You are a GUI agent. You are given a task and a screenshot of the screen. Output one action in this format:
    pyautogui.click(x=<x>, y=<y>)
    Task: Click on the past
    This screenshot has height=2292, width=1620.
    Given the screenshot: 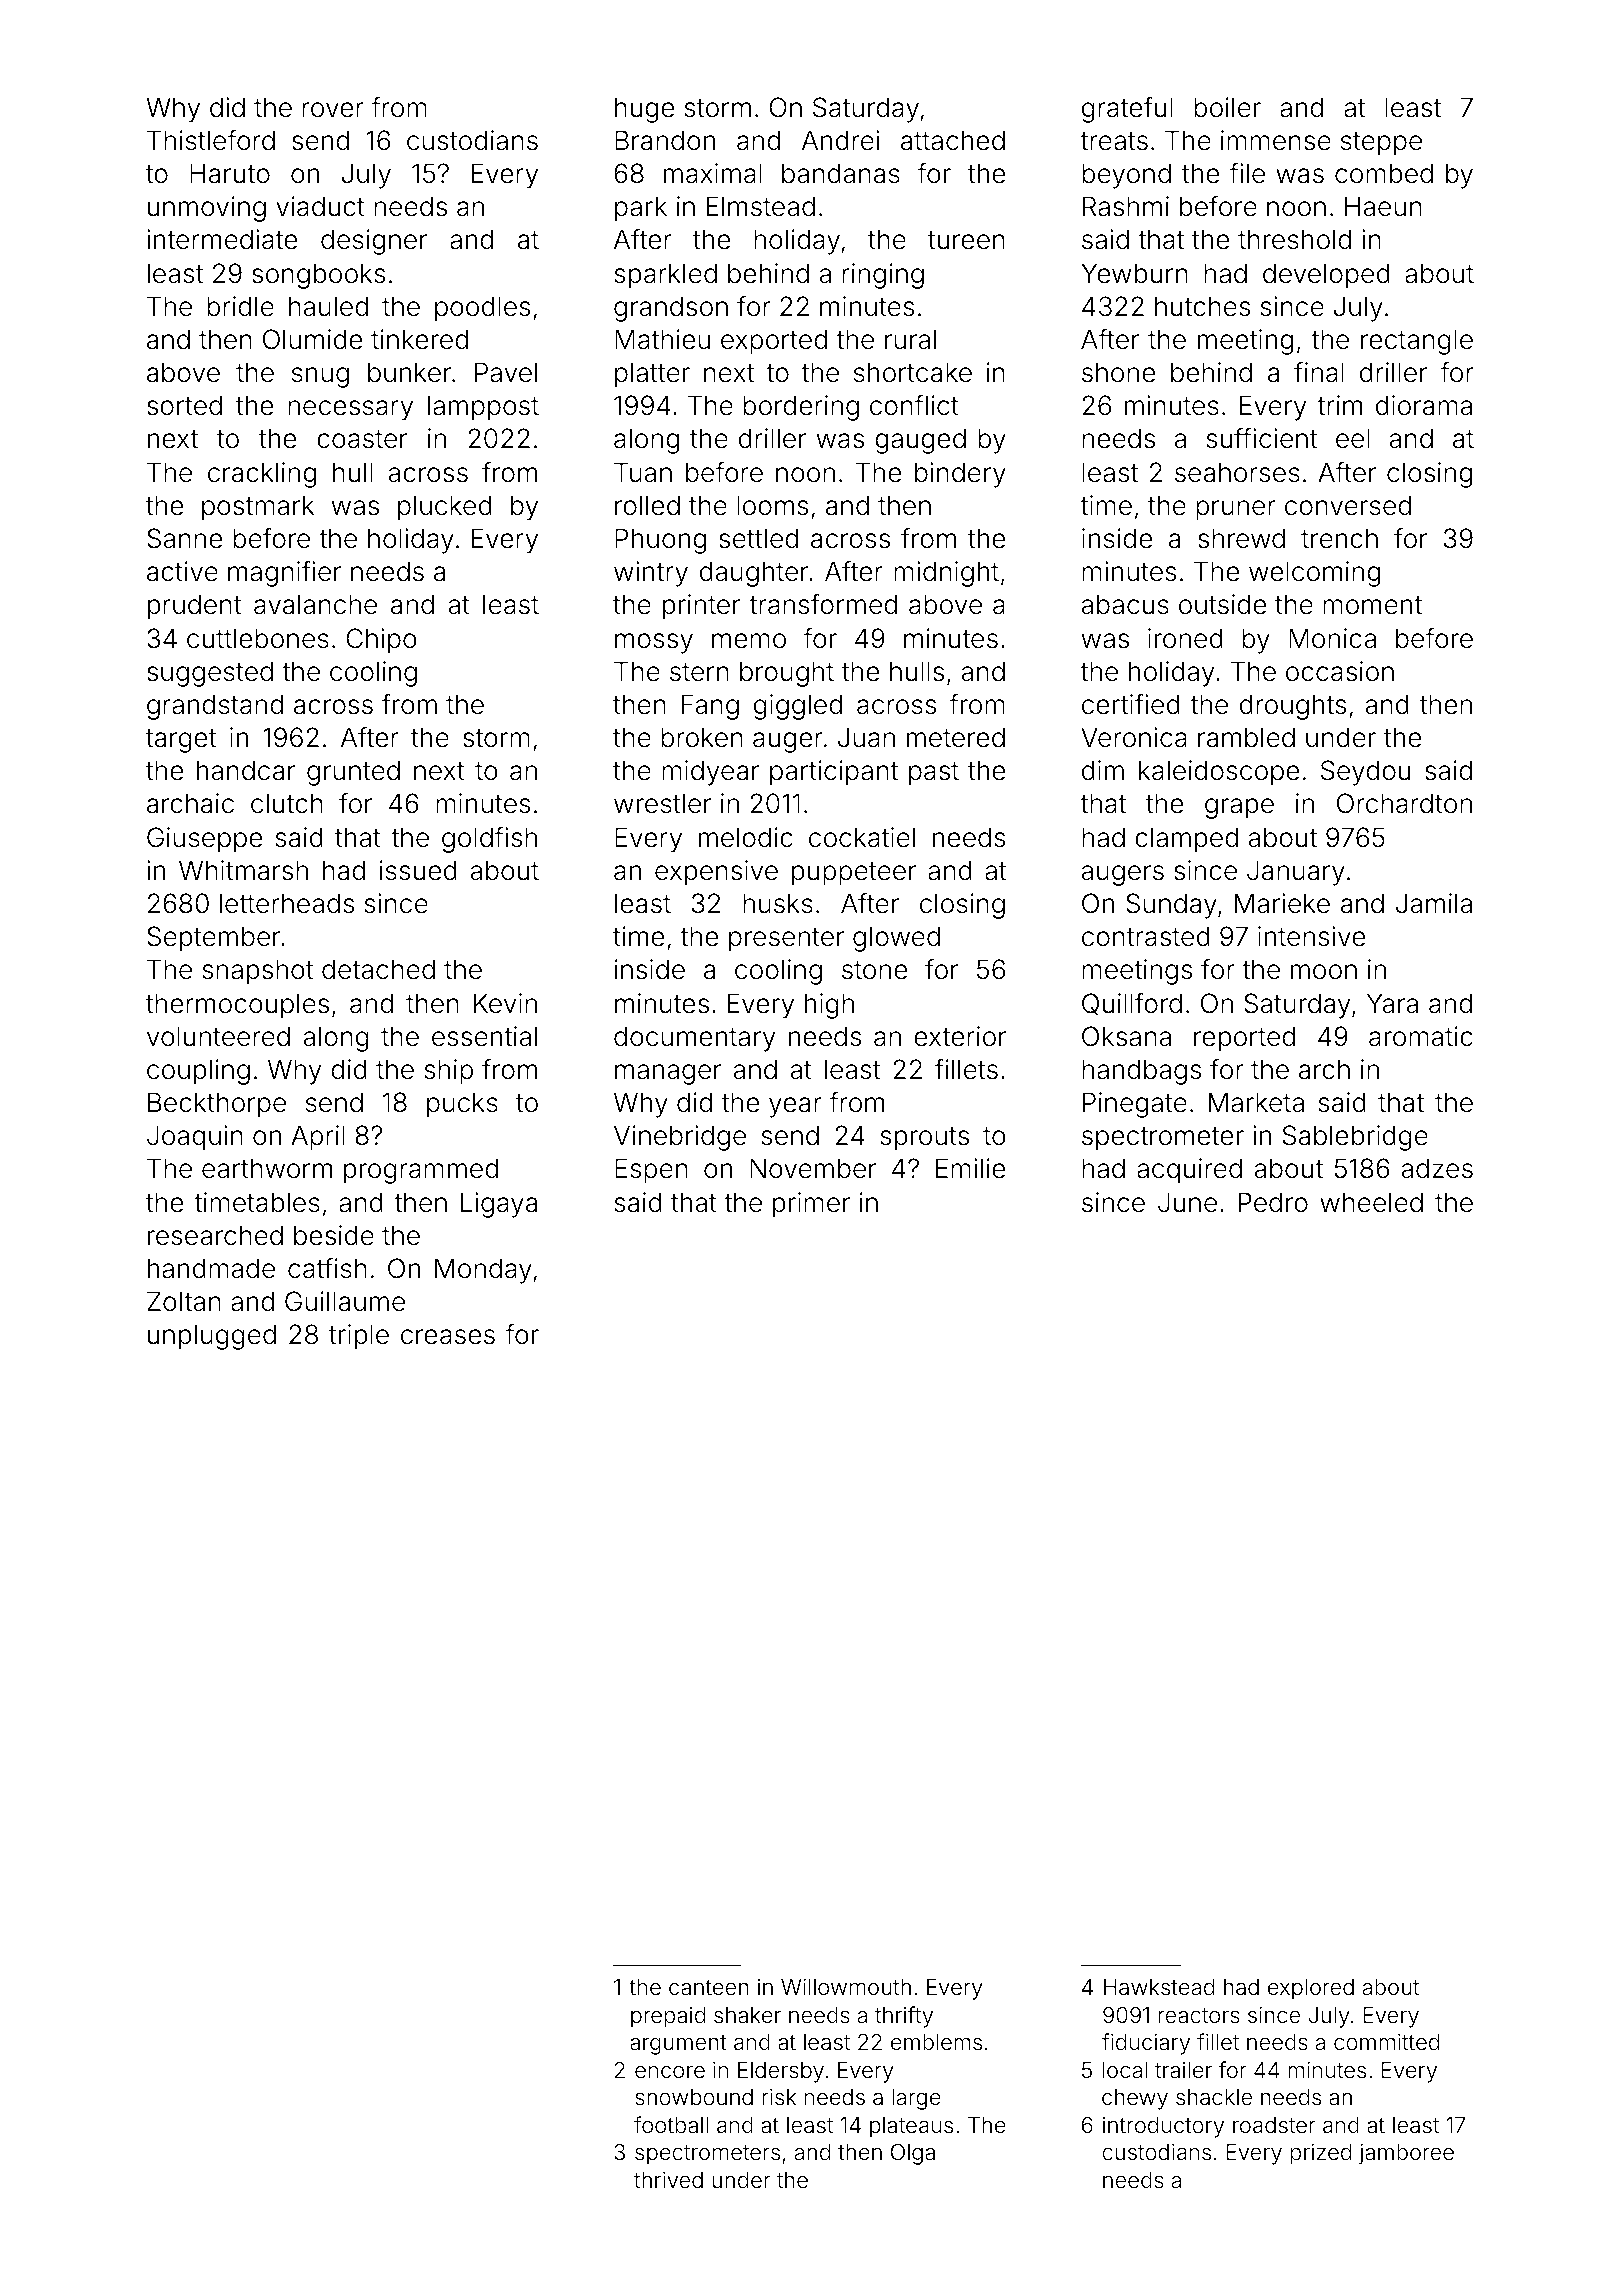 What is the action you would take?
    pyautogui.click(x=934, y=774)
